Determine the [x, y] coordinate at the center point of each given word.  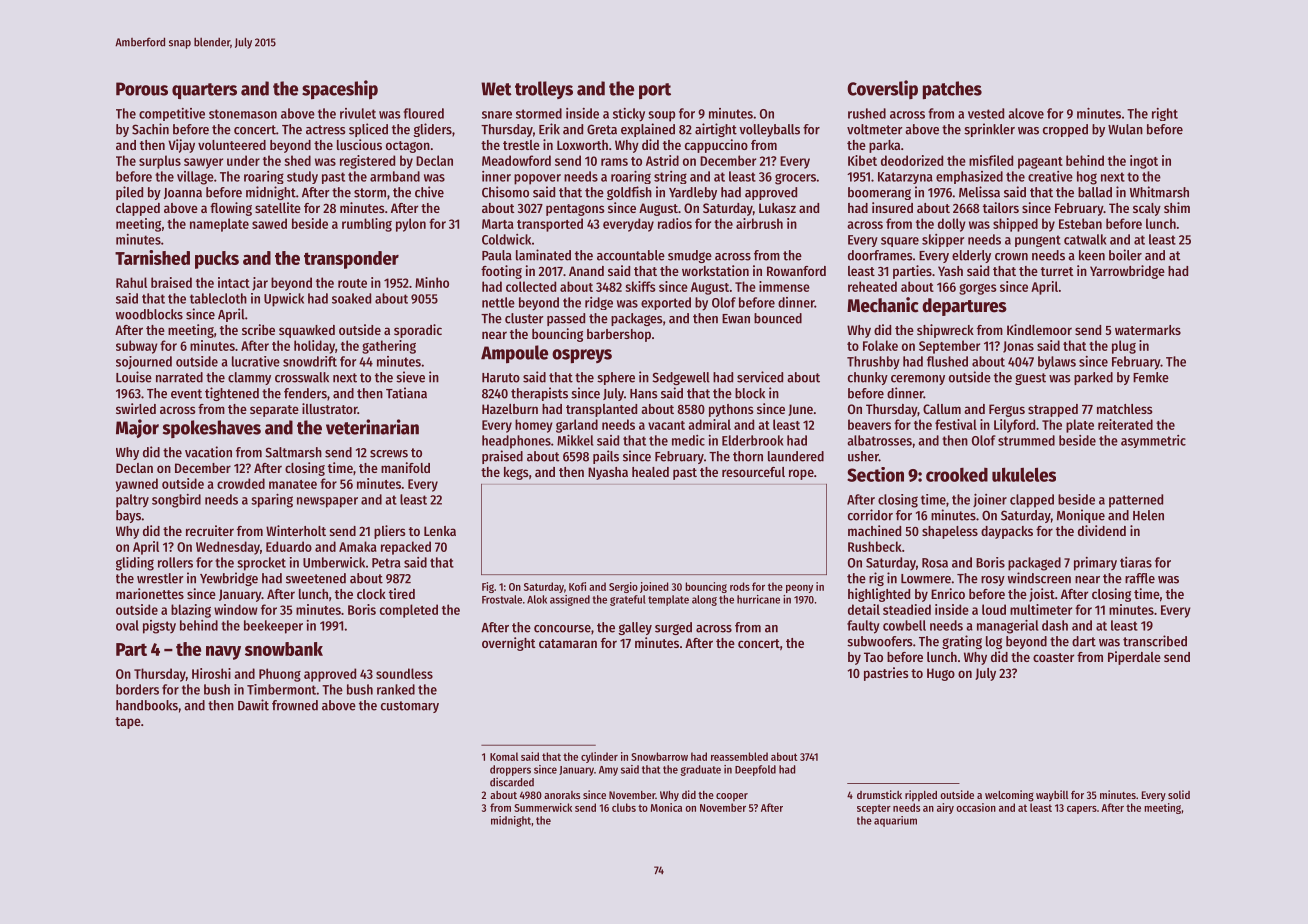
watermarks [1148, 330]
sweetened [316, 578]
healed [650, 472]
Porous [142, 89]
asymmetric [1153, 441]
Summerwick [543, 807]
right [1165, 114]
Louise [134, 377]
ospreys [582, 356]
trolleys [544, 90]
